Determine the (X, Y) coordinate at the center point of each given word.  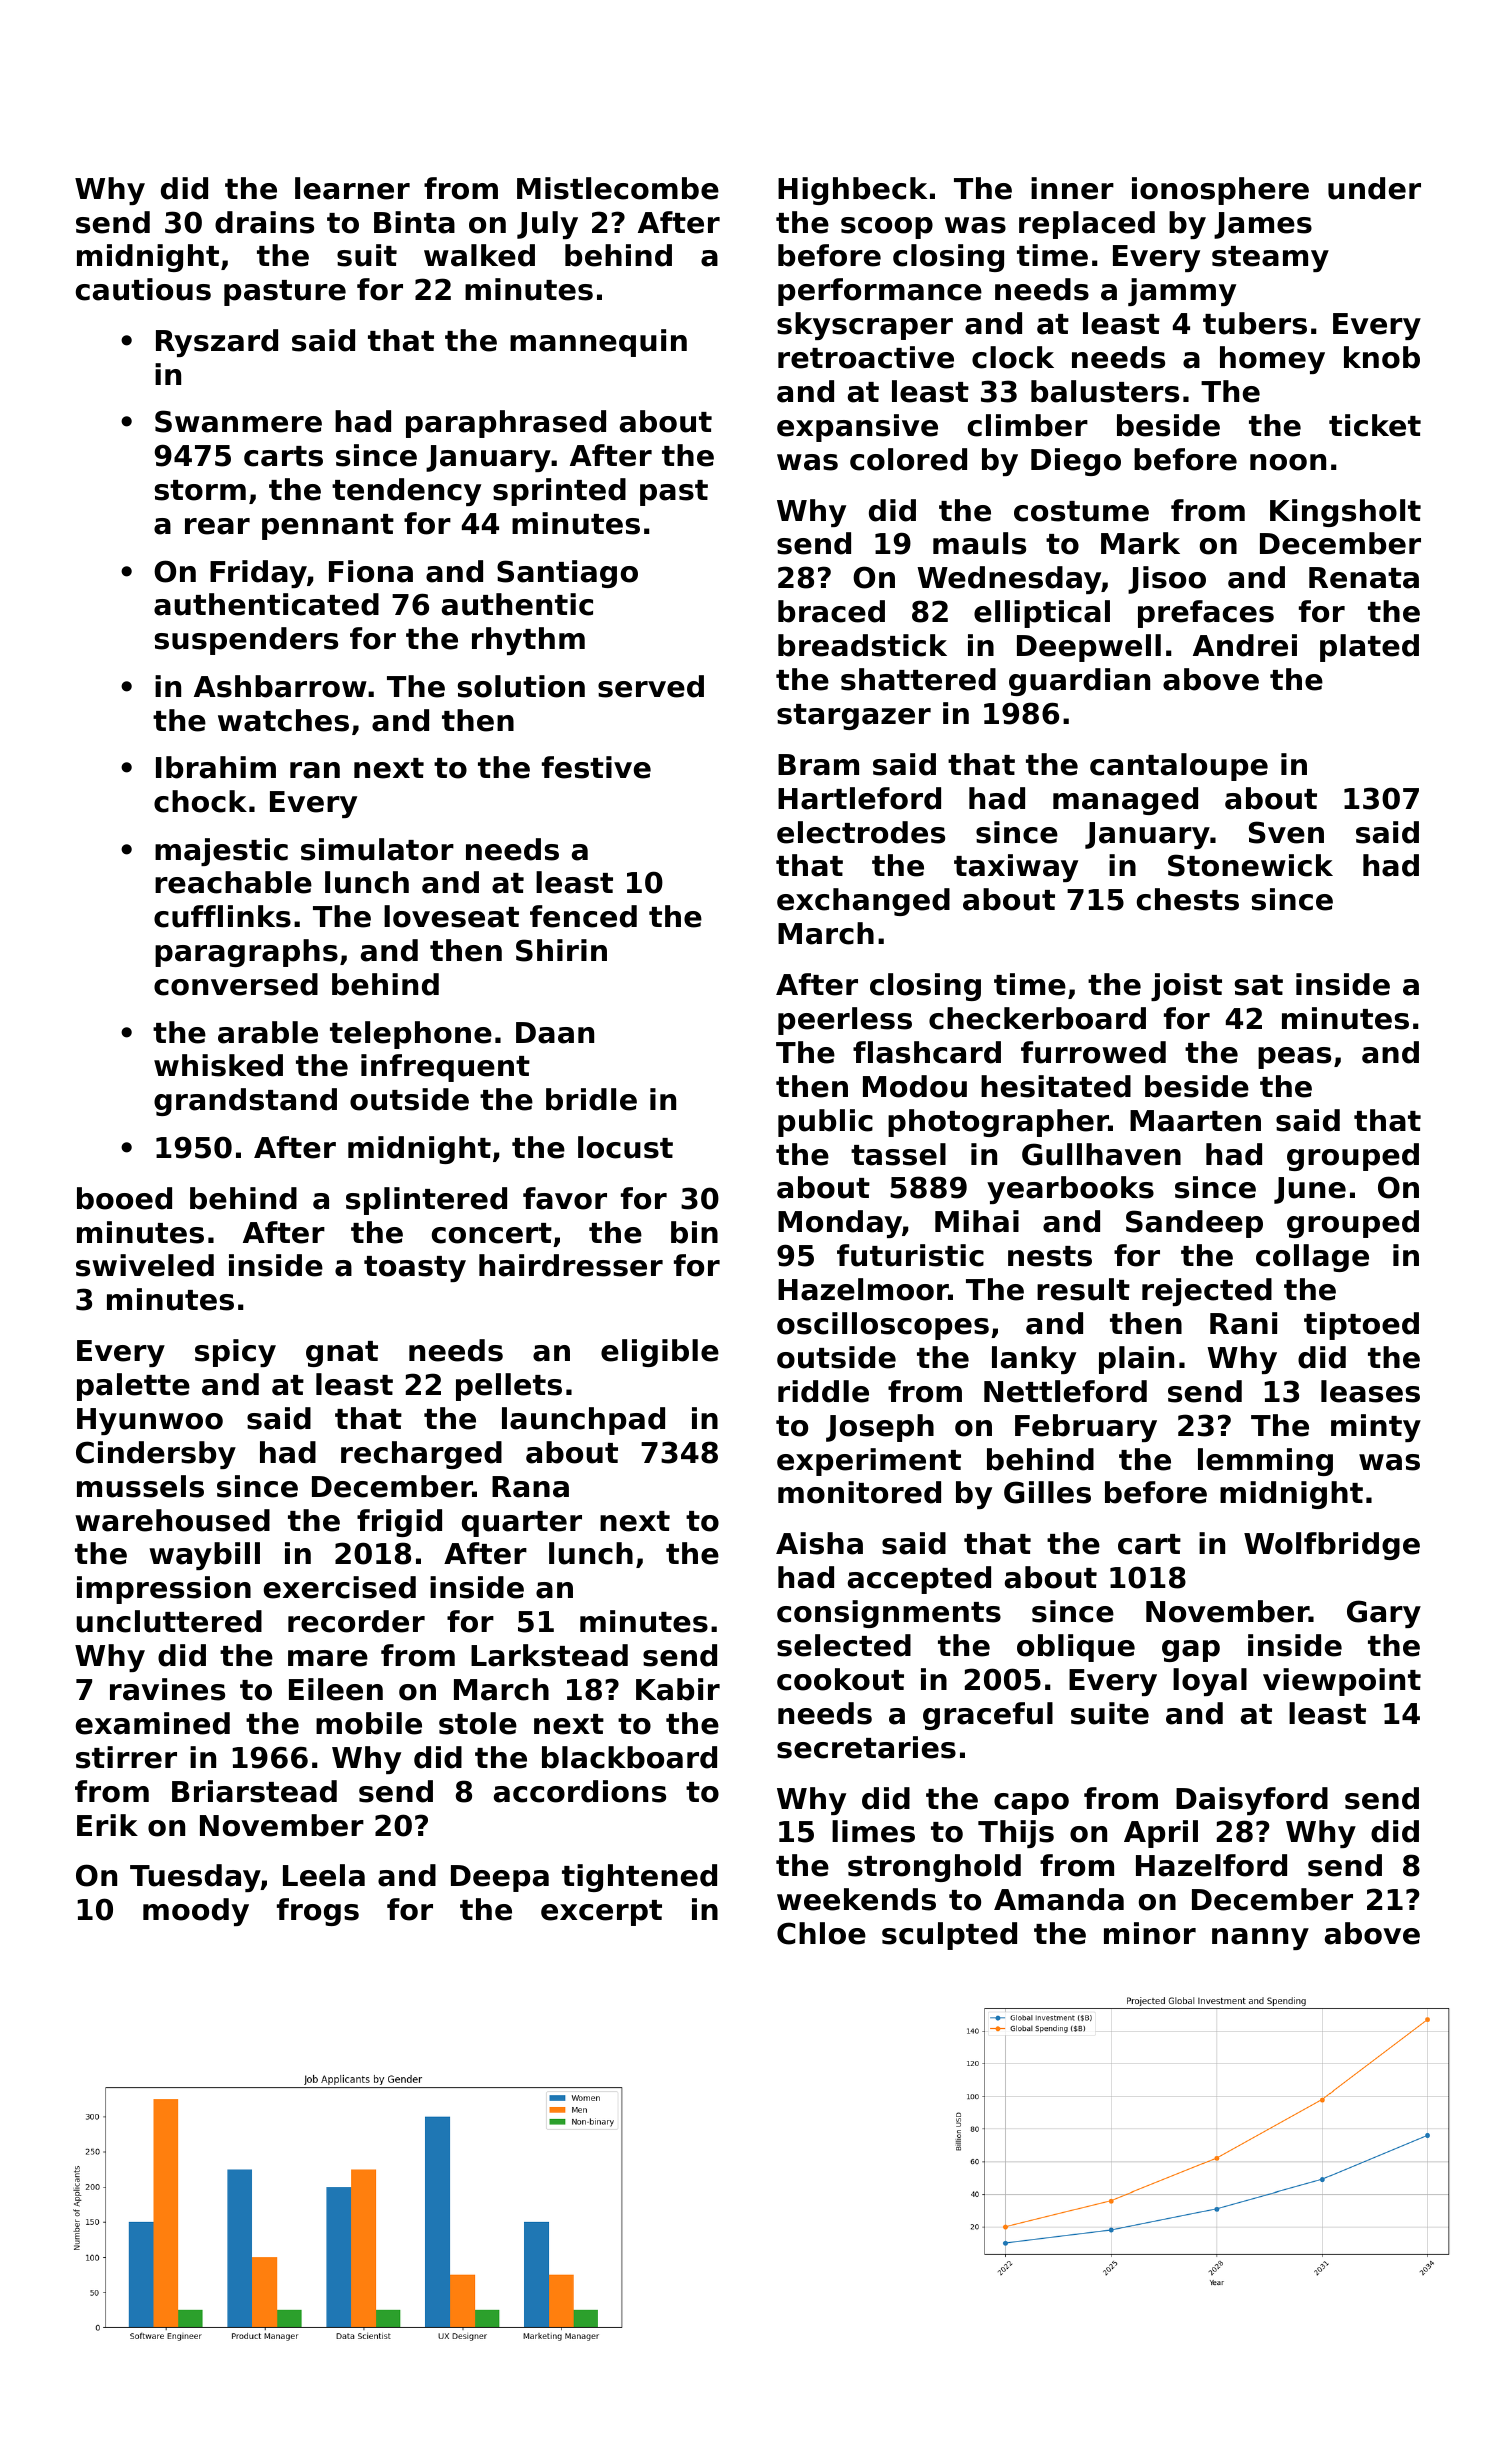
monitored (859, 1492)
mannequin (598, 343)
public (825, 1123)
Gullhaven (1101, 1154)
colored (908, 459)
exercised (340, 1587)
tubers (1255, 323)
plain (1136, 1360)
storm (200, 490)
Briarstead (254, 1791)
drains (264, 222)
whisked (218, 1065)
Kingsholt (1345, 513)
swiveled (145, 1265)
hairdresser (571, 1265)
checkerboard (1037, 1018)
